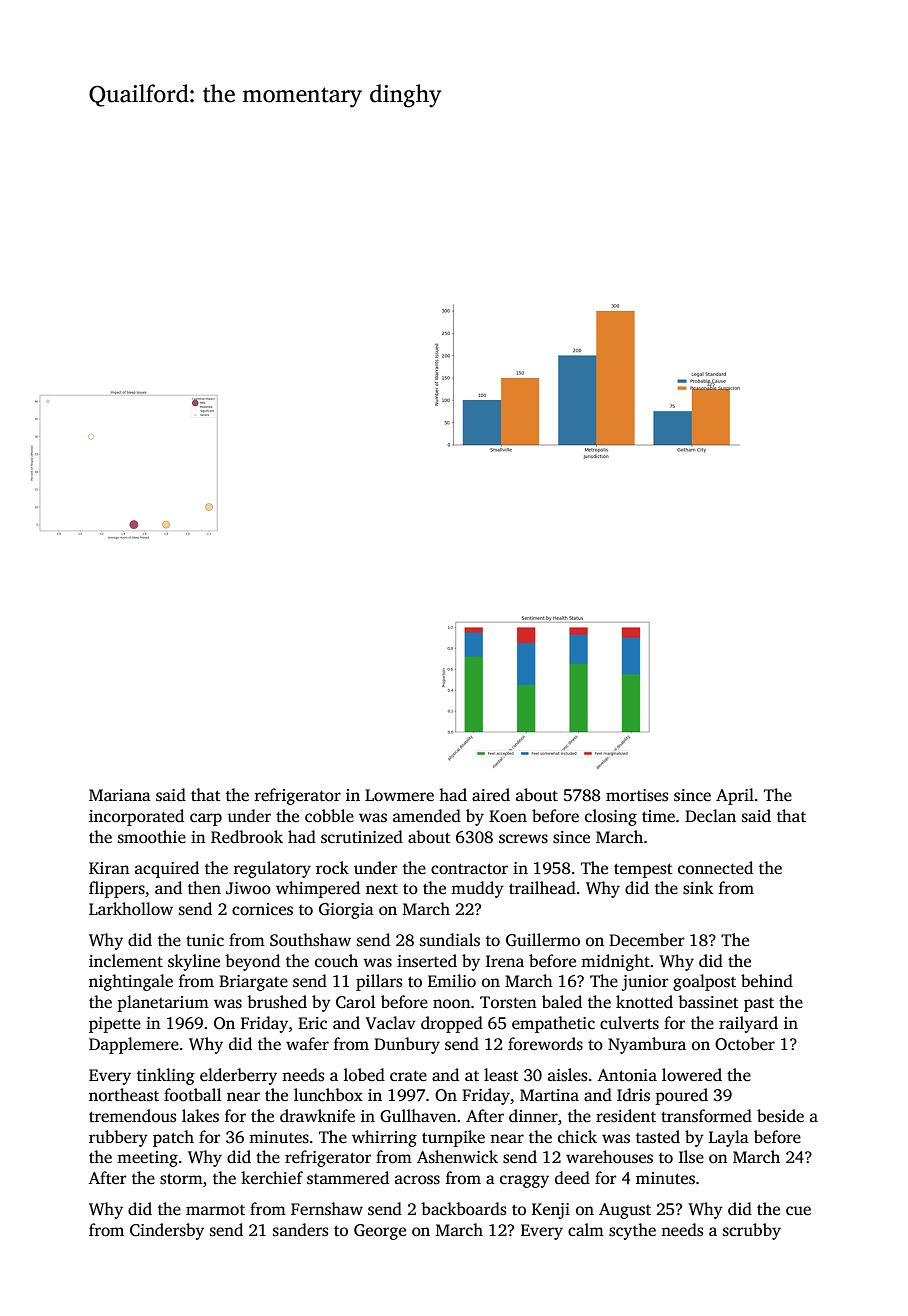 This screenshot has height=1316, width=908. What do you see at coordinates (262, 909) in the screenshot?
I see `cornices` at bounding box center [262, 909].
